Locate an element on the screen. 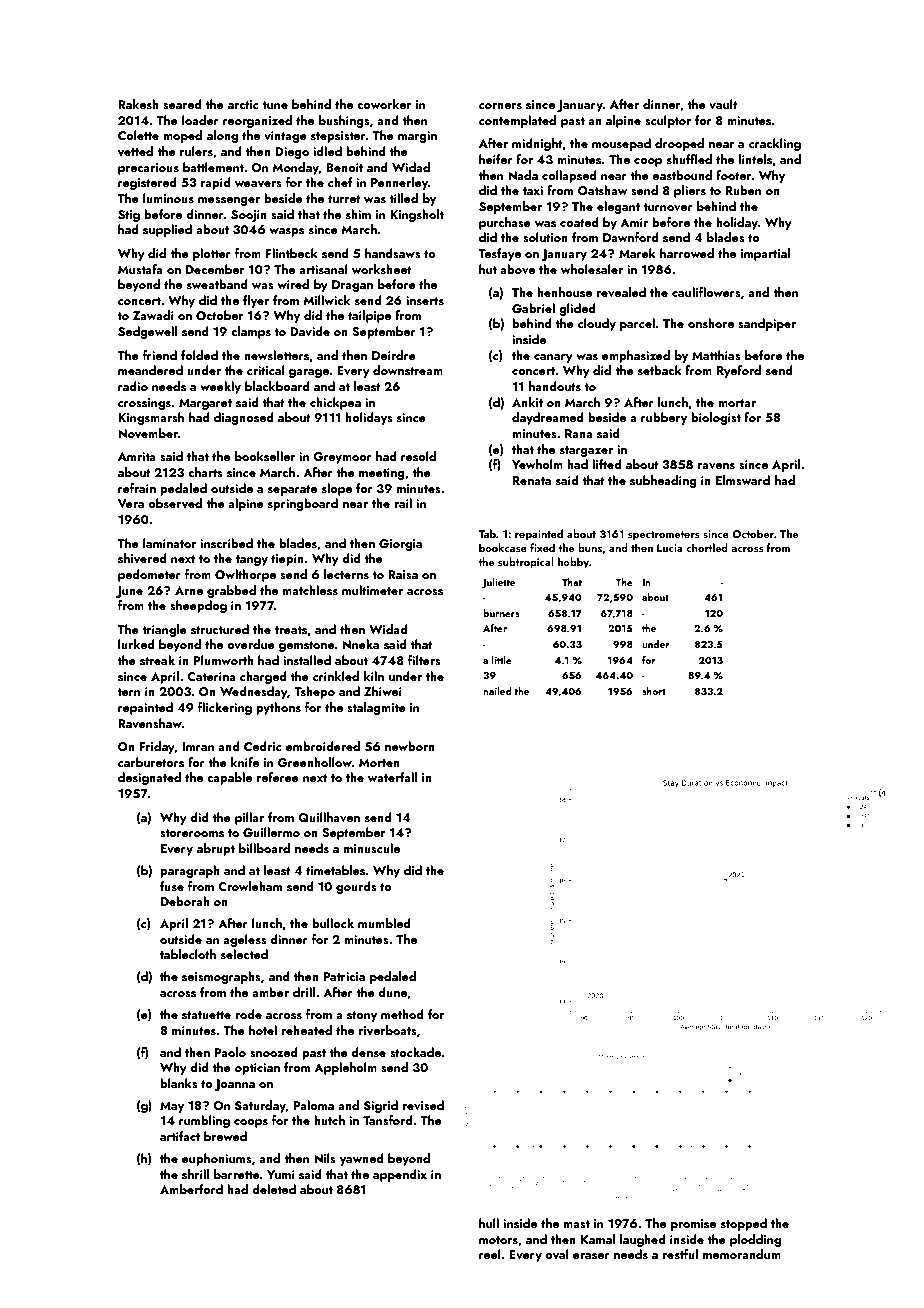 The width and height of the screenshot is (924, 1308). rail is located at coordinates (403, 503).
